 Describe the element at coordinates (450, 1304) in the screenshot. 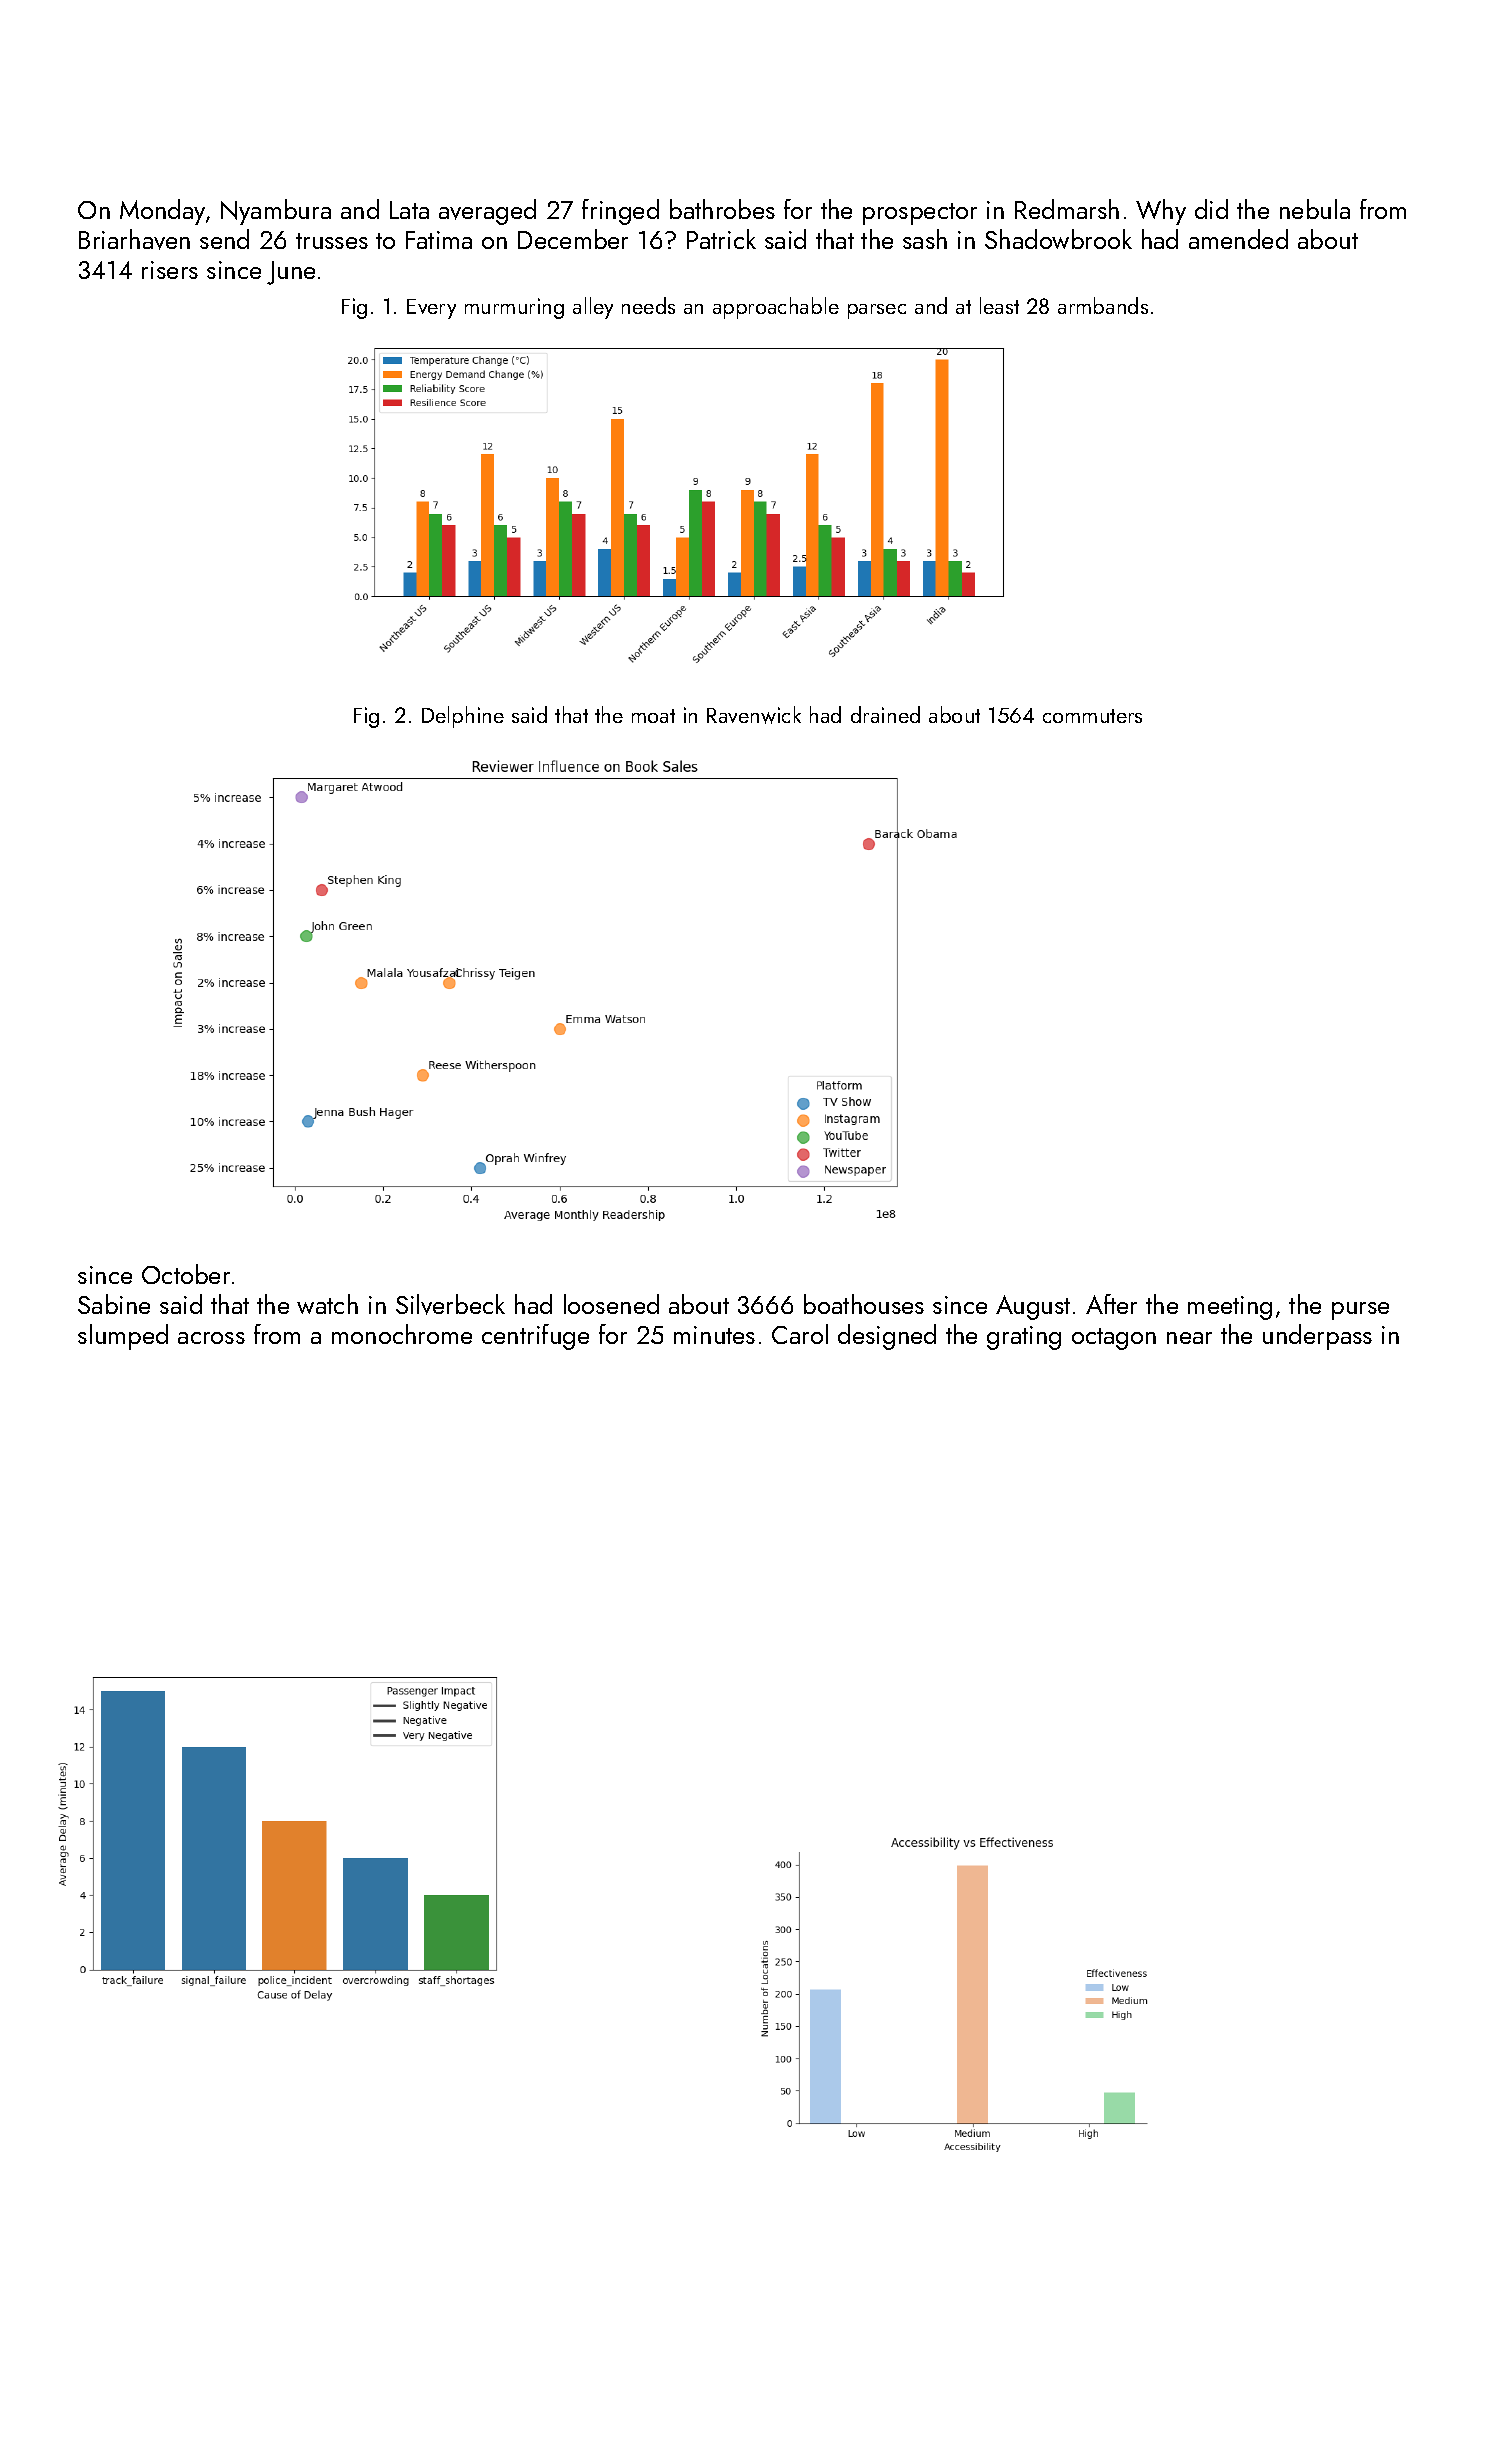

I see `Silverbeck` at that location.
